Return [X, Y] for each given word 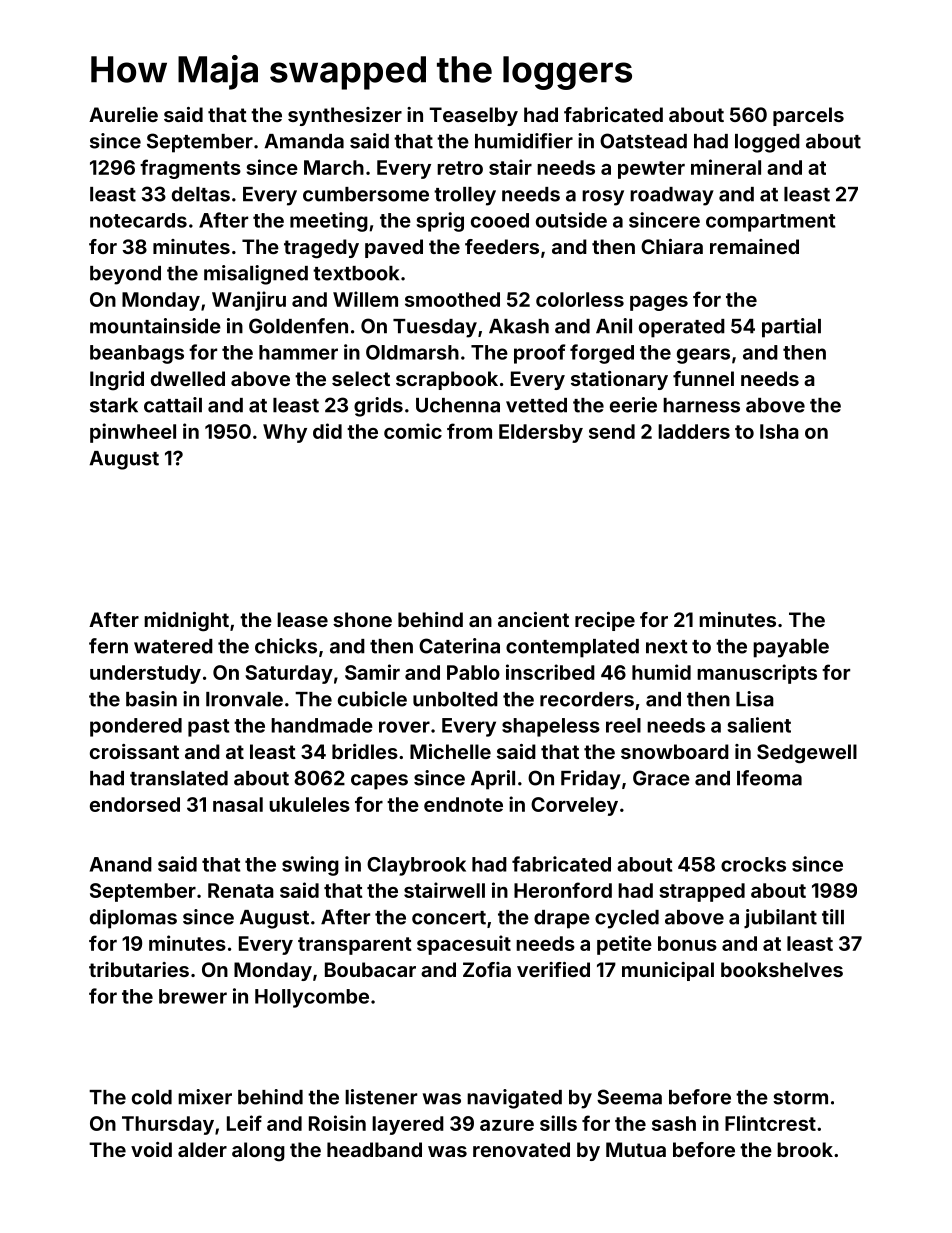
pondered [136, 727]
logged [767, 143]
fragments [190, 169]
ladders [694, 431]
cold [152, 1097]
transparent [354, 946]
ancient [533, 619]
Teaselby [473, 116]
